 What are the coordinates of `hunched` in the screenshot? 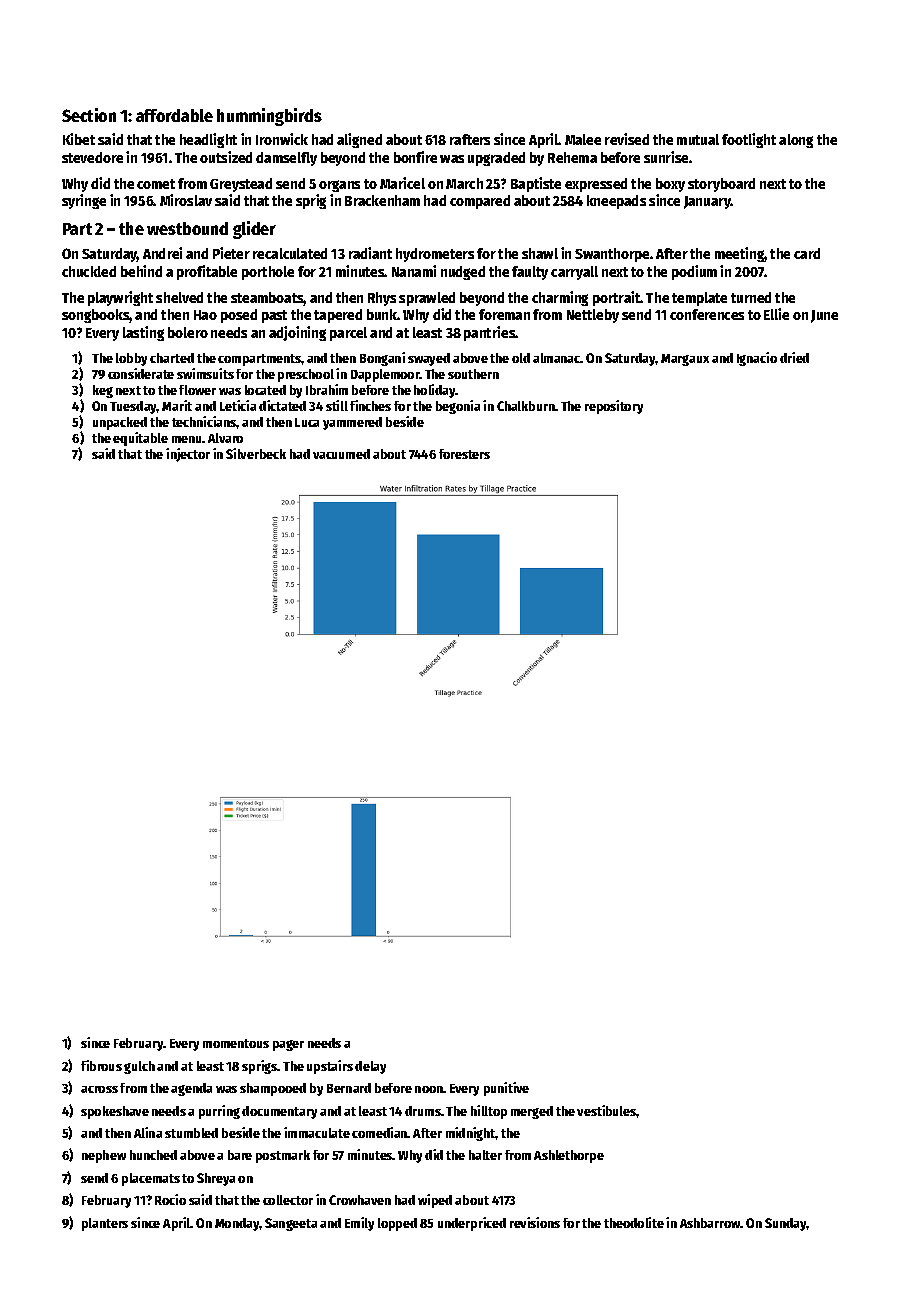 It's located at (153, 1155).
